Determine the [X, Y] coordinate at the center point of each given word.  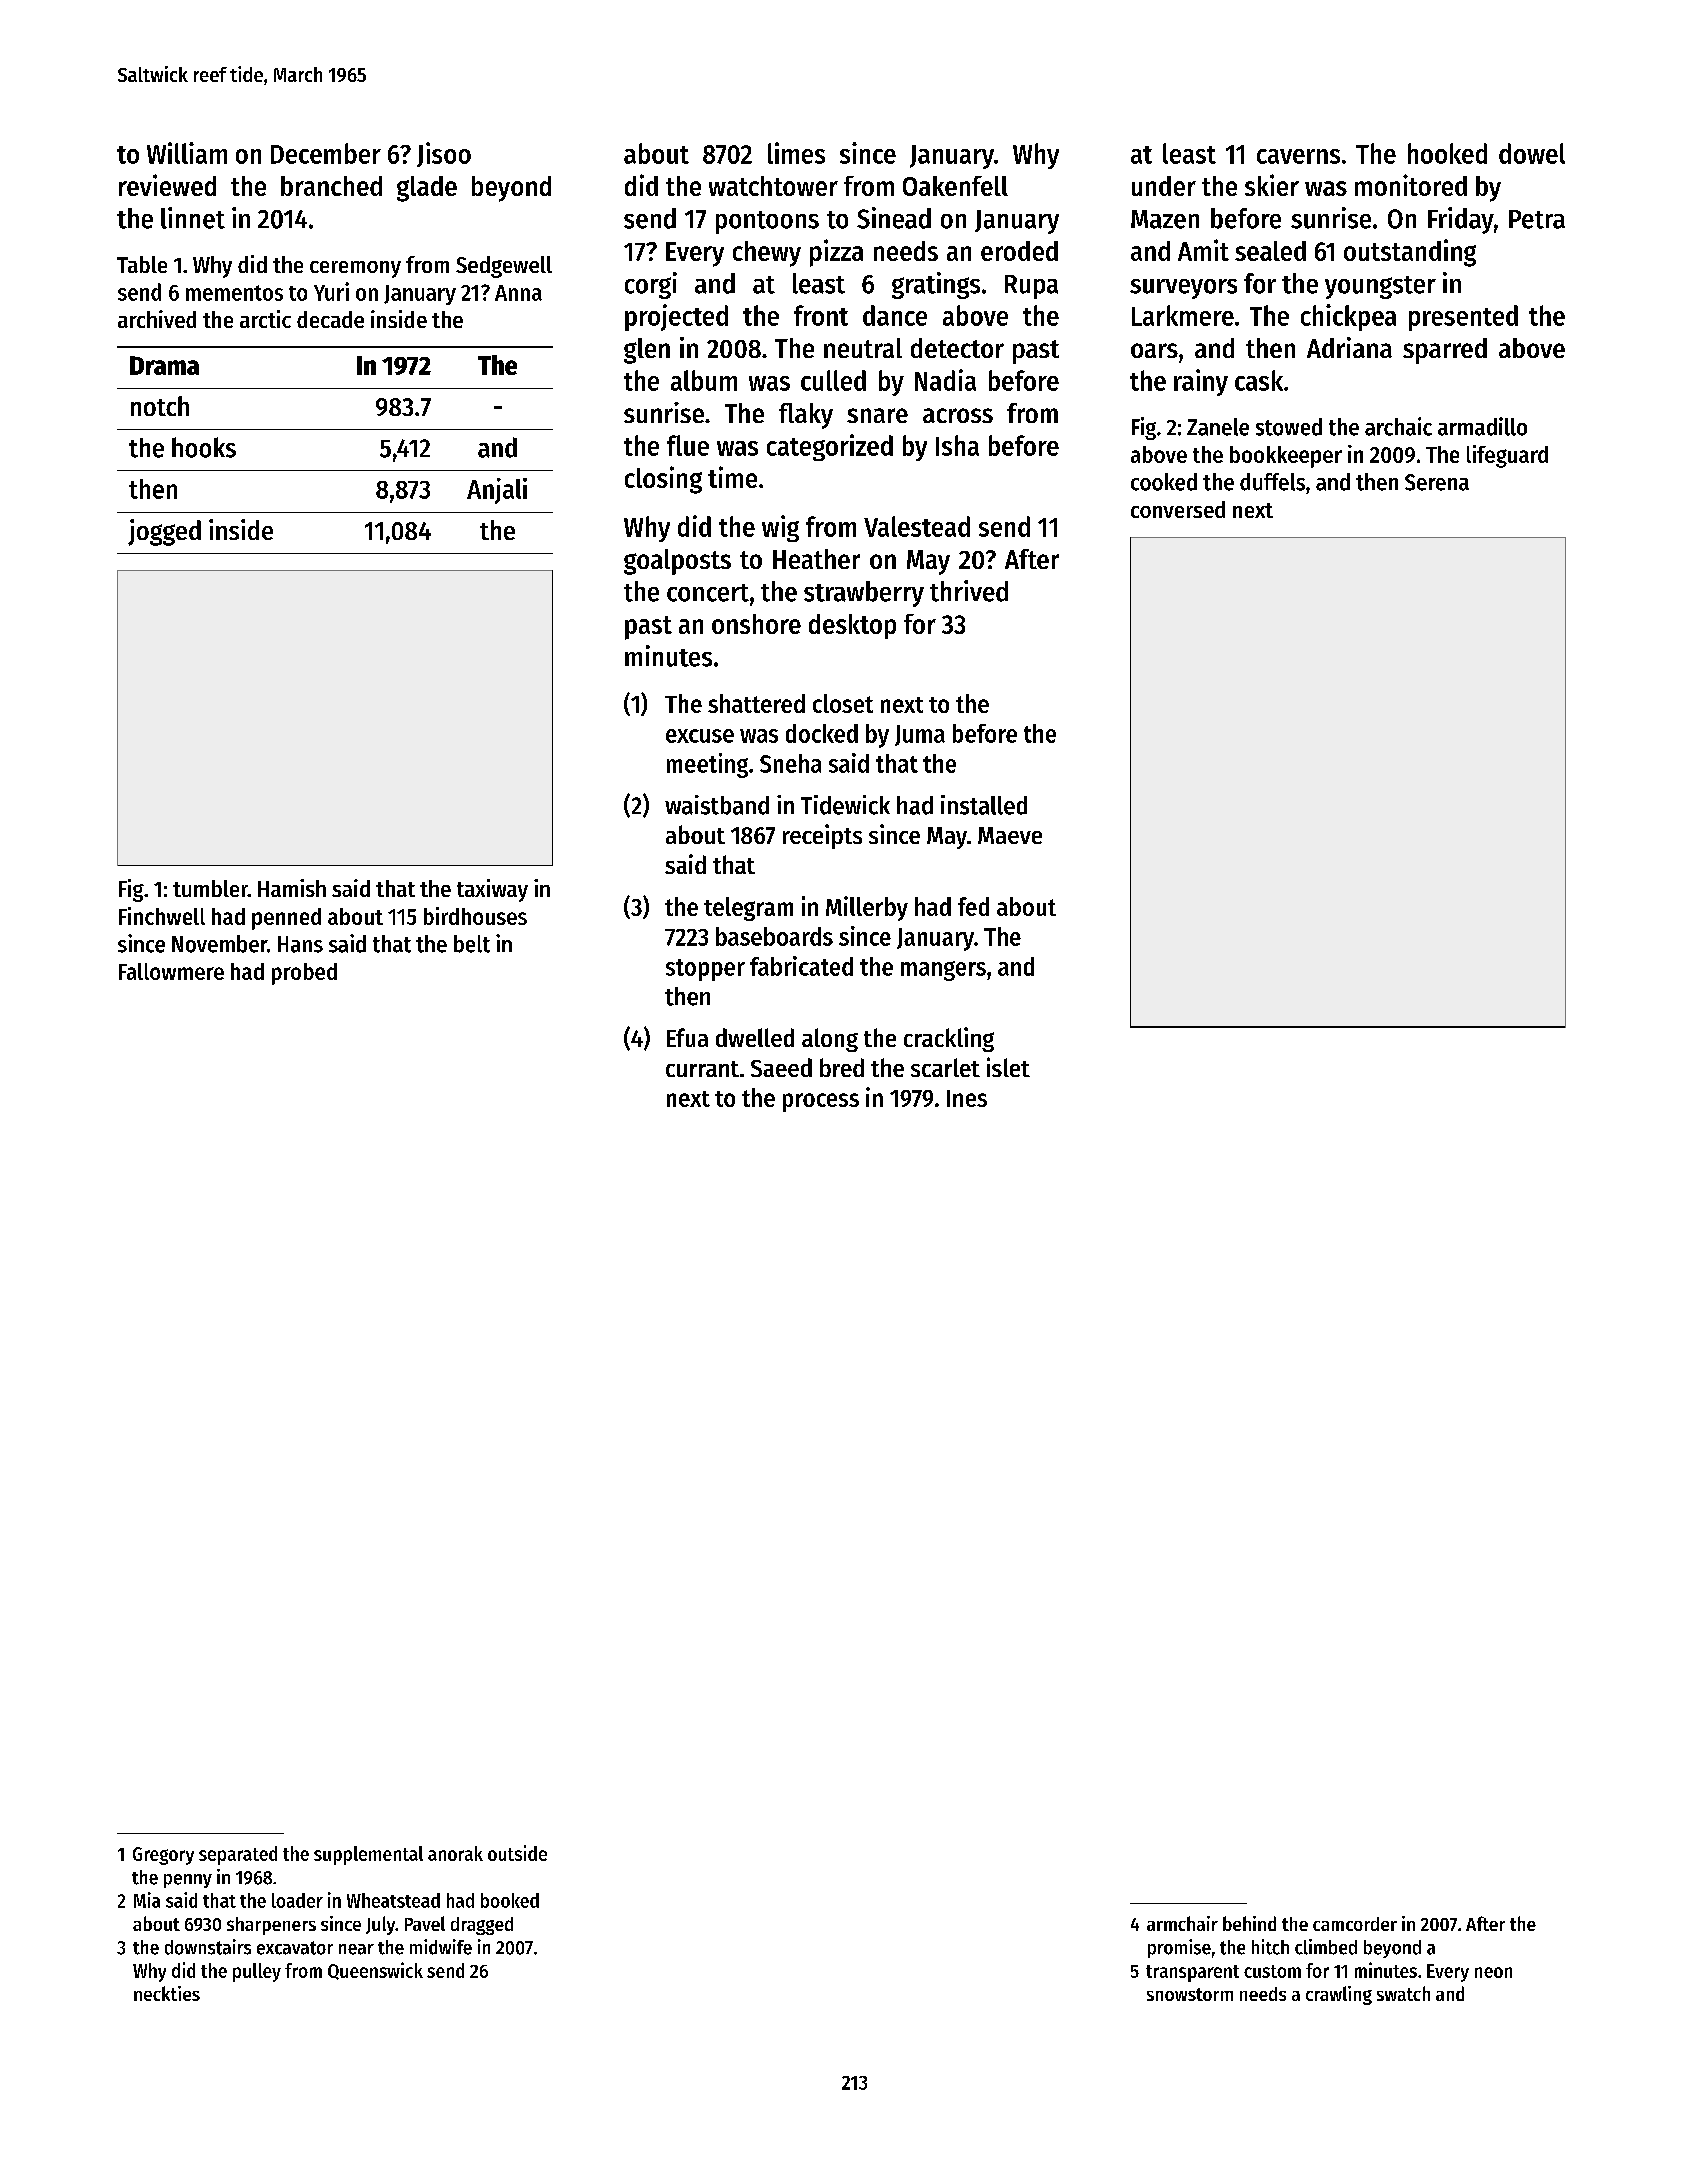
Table [142, 264]
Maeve [1010, 835]
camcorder [1355, 1924]
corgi [651, 285]
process [821, 1102]
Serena [1437, 482]
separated [238, 1855]
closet [843, 703]
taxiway [492, 890]
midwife [441, 1947]
